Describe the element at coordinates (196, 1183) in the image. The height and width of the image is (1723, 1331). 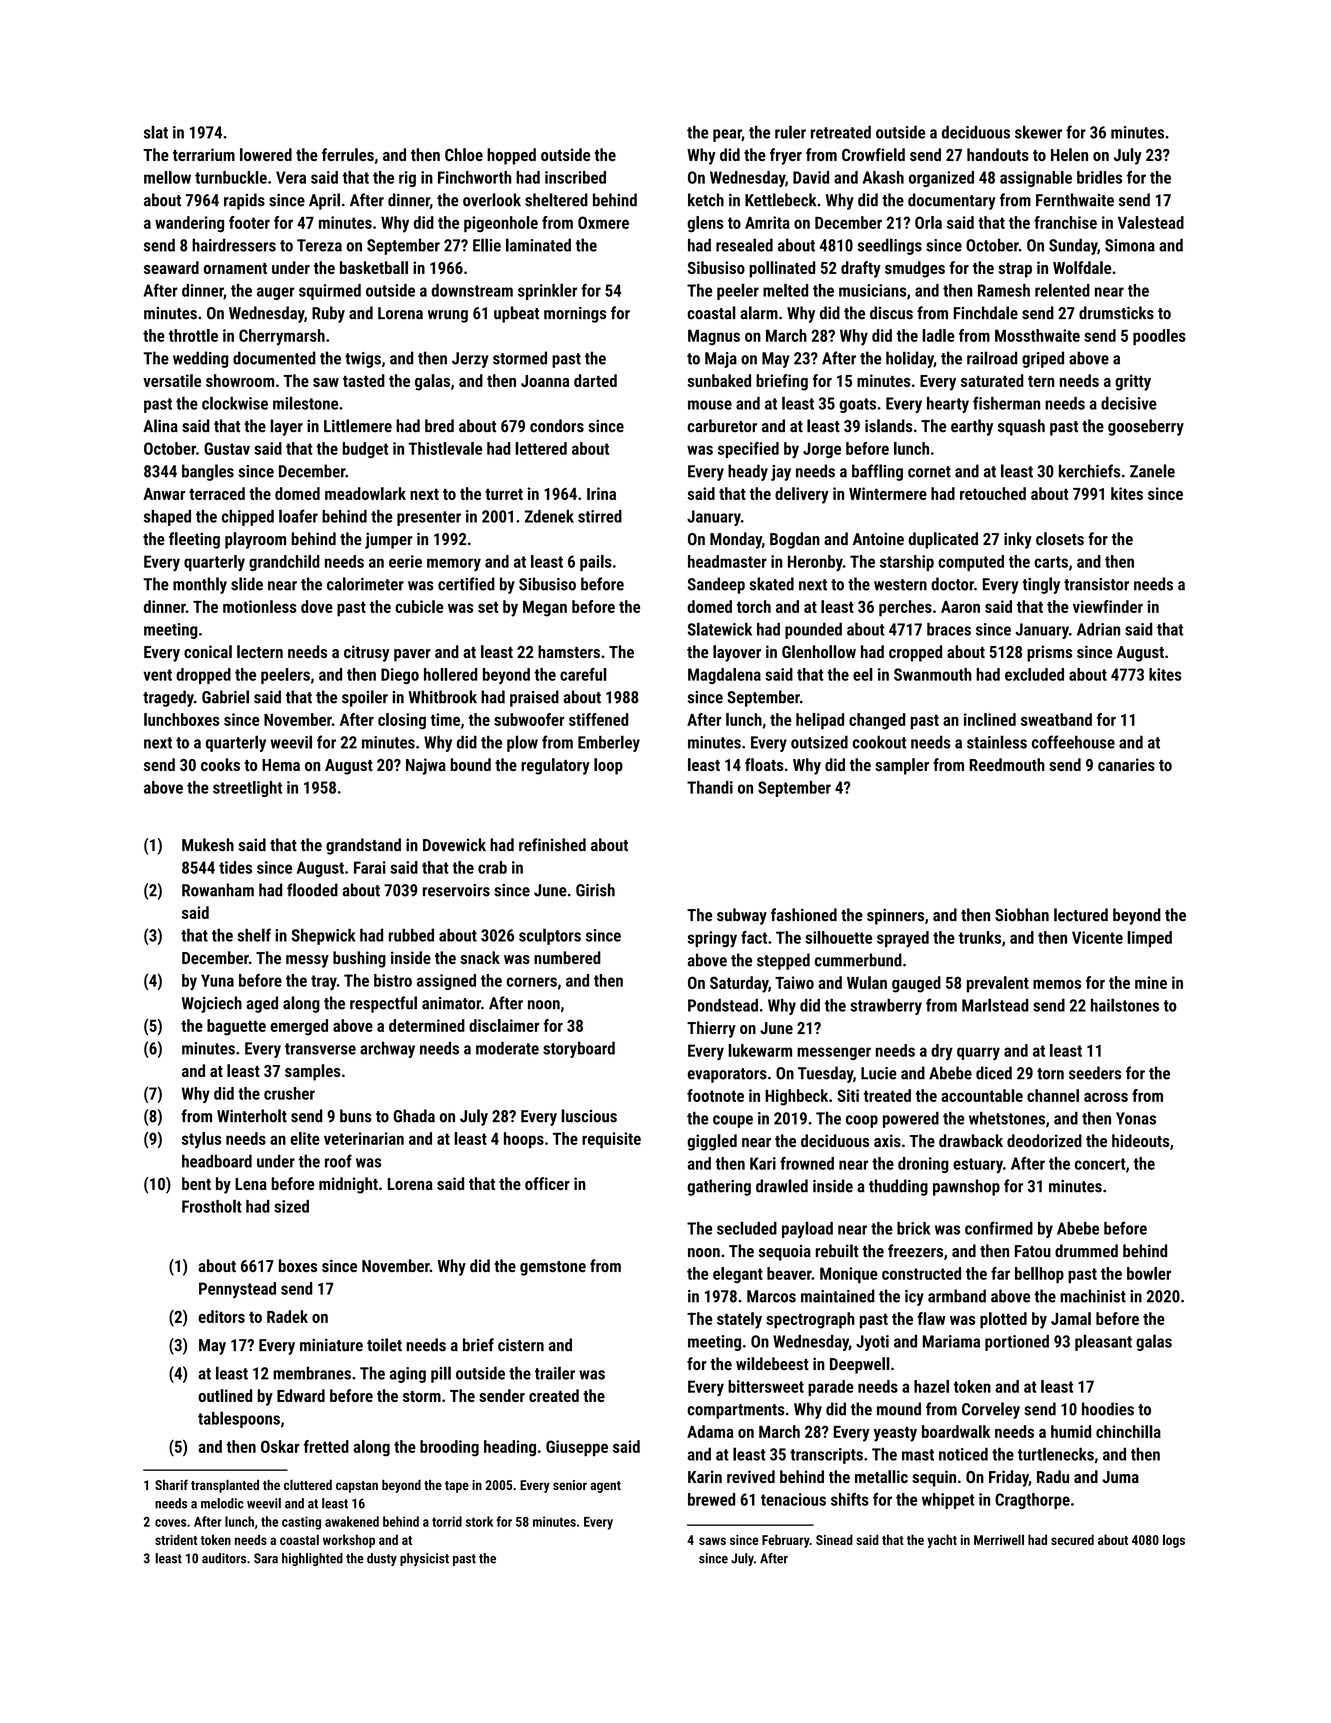
I see `bent` at that location.
